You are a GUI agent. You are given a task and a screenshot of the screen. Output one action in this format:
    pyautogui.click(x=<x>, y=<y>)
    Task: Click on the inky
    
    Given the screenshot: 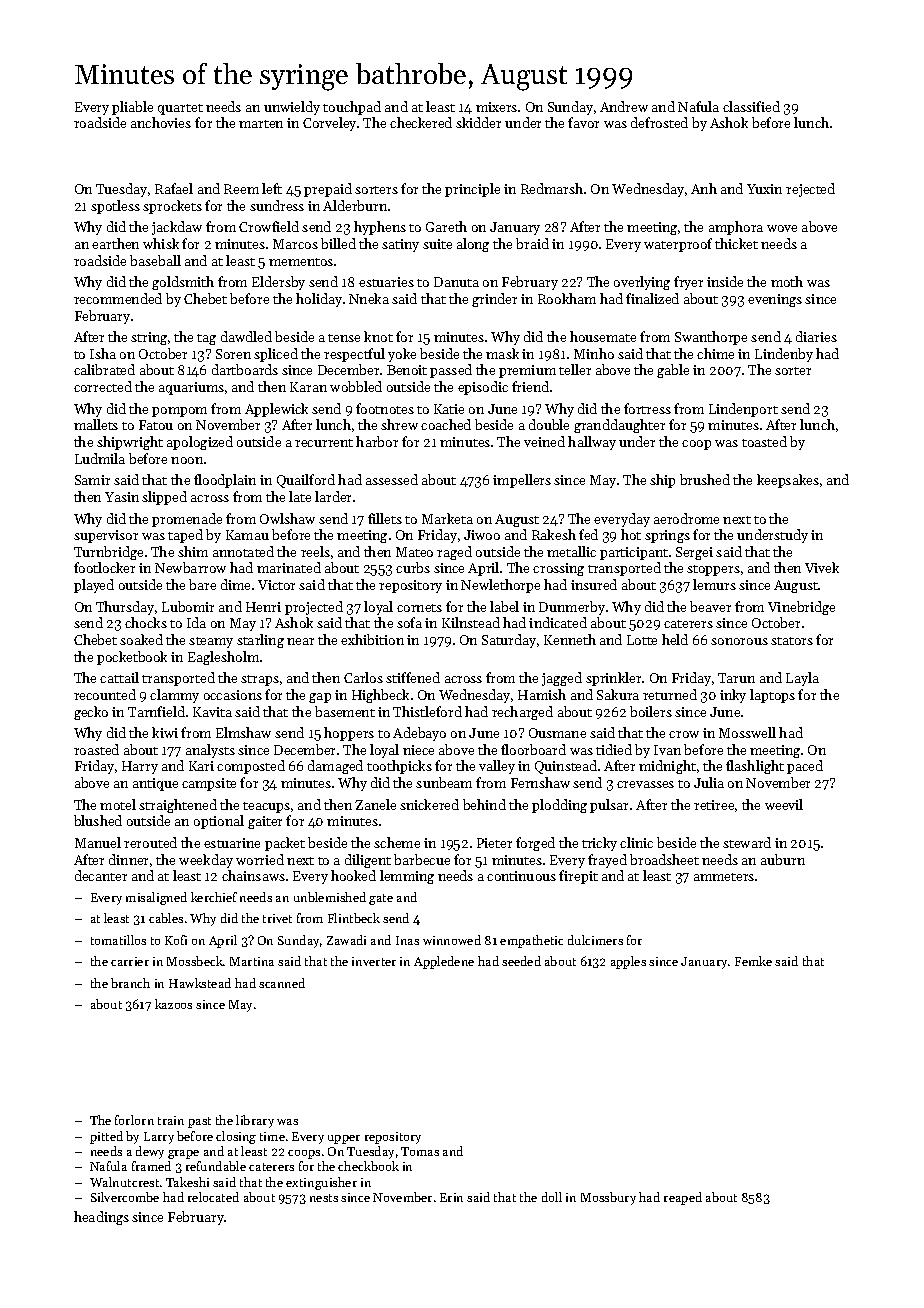 What is the action you would take?
    pyautogui.click(x=733, y=696)
